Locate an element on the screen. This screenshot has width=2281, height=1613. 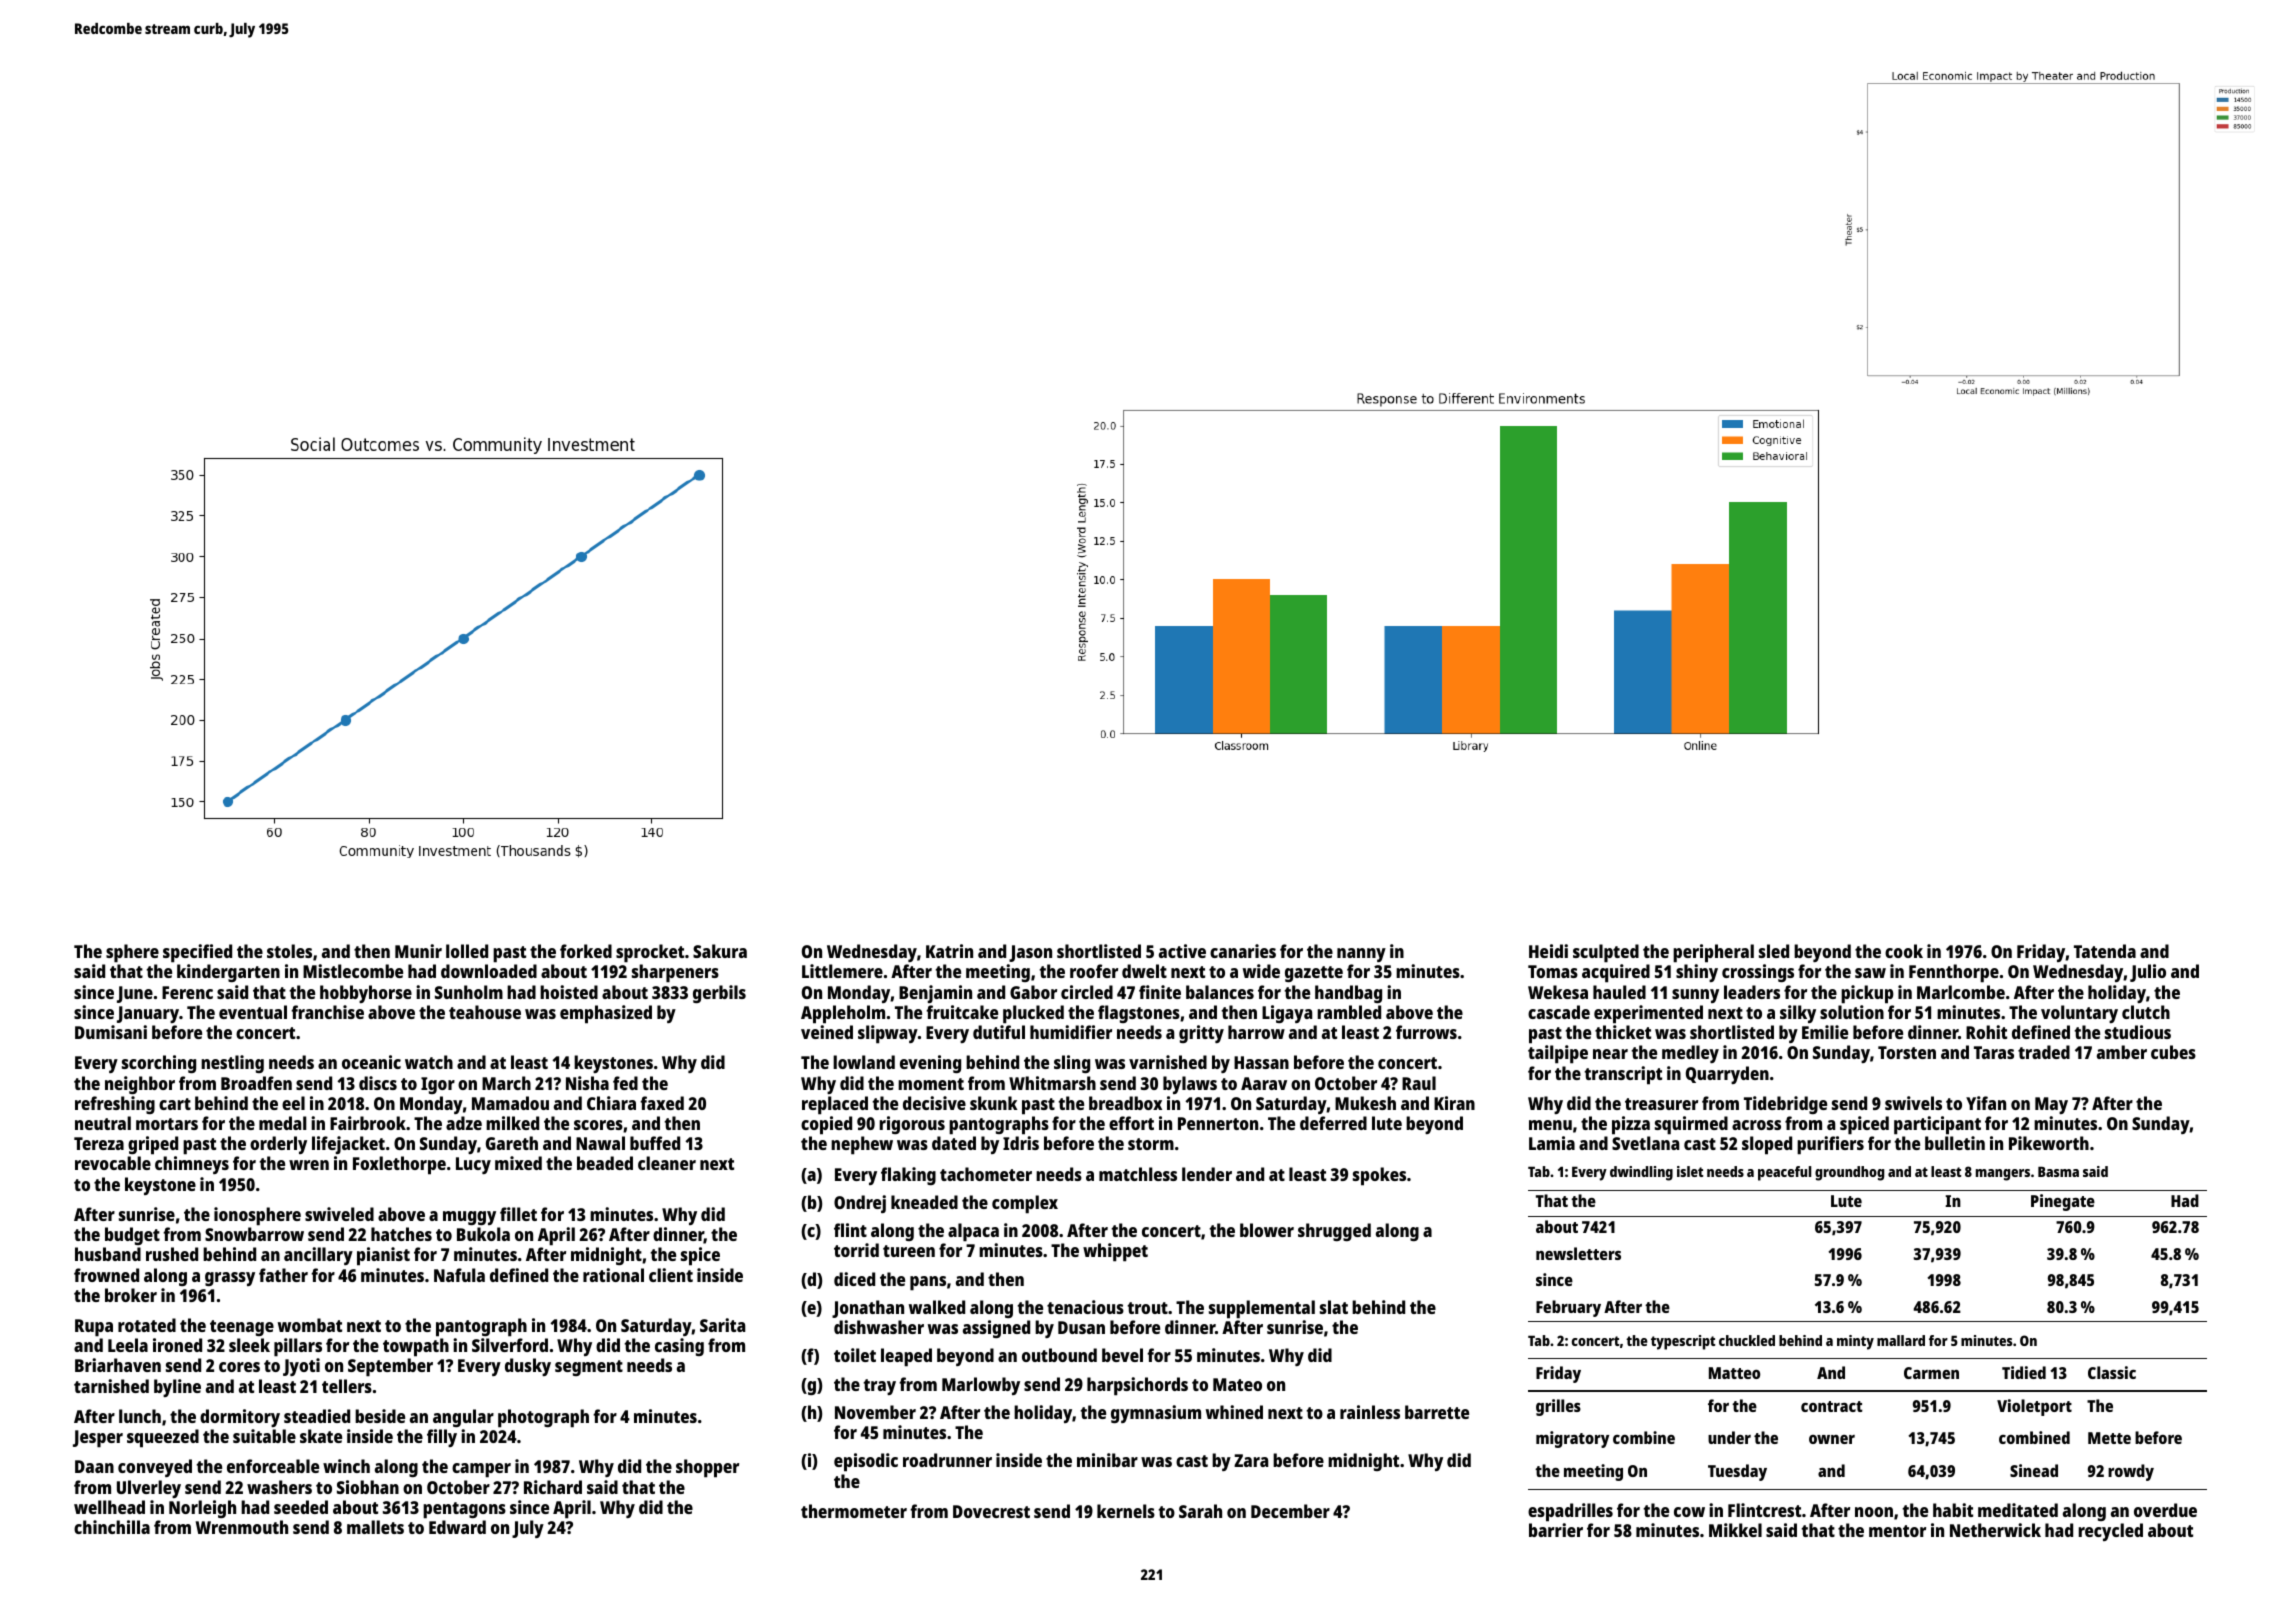
Raul is located at coordinates (1419, 1083).
